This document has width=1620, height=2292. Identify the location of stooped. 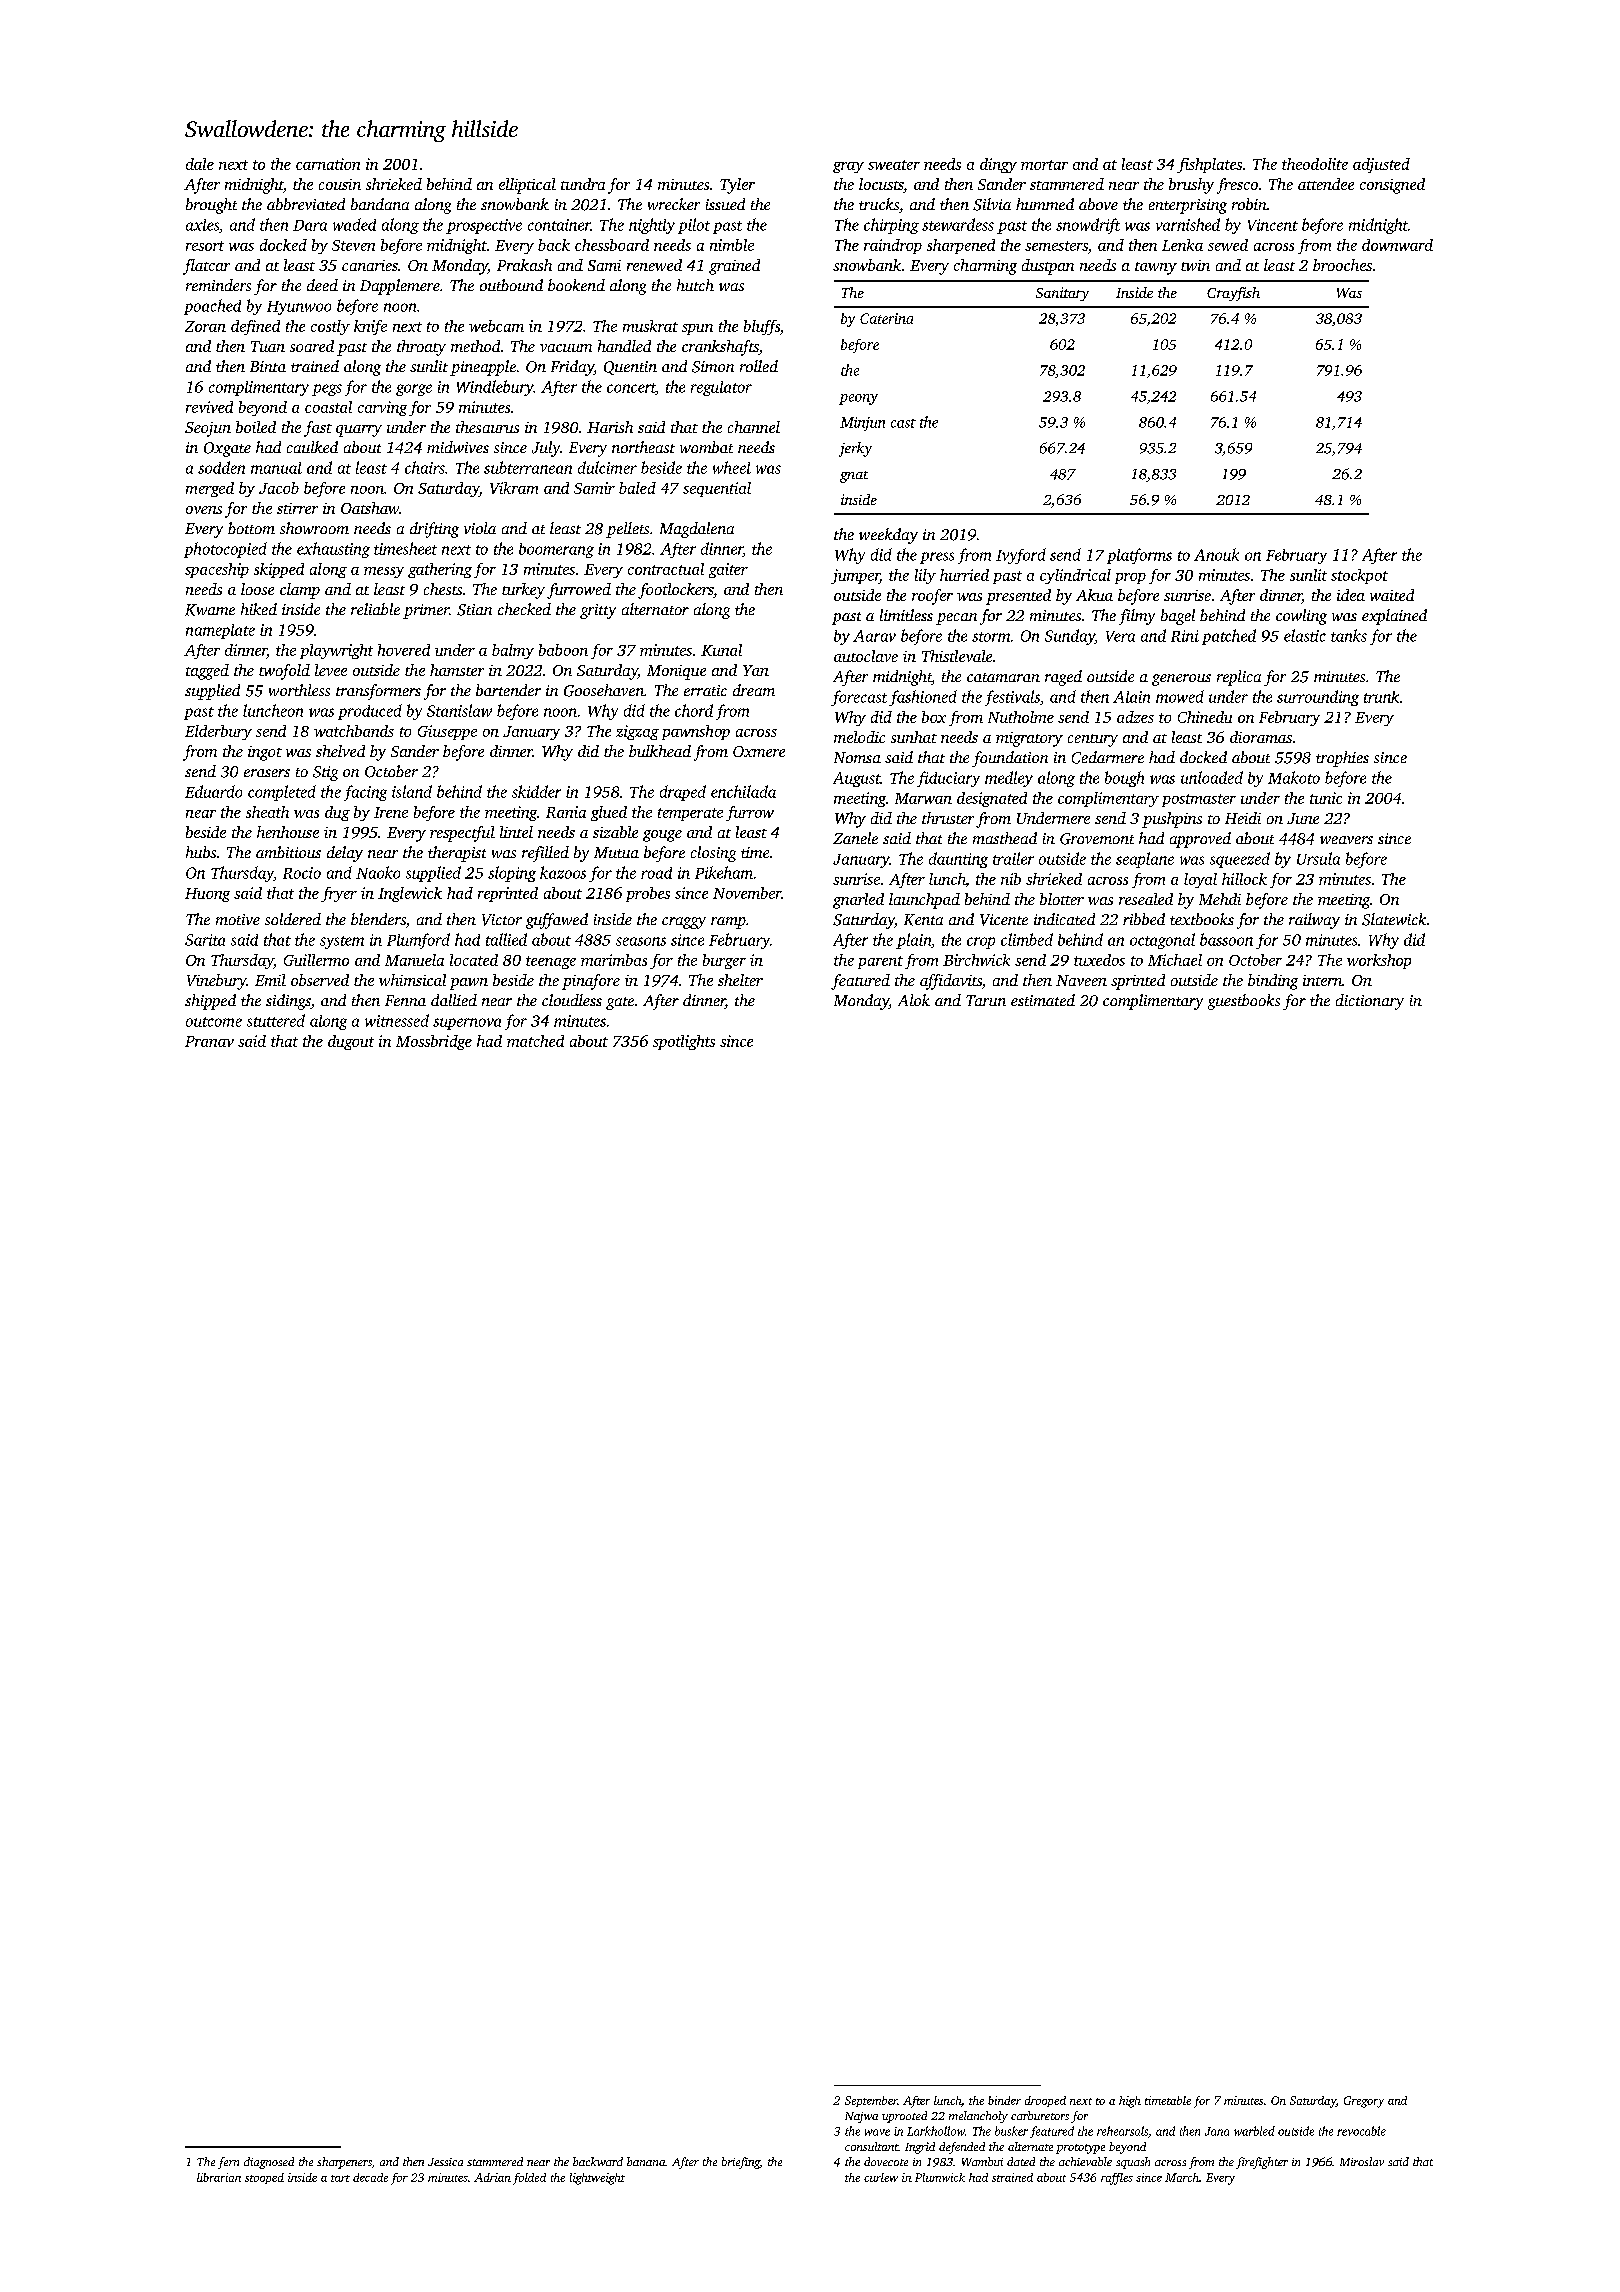
(264, 2178).
